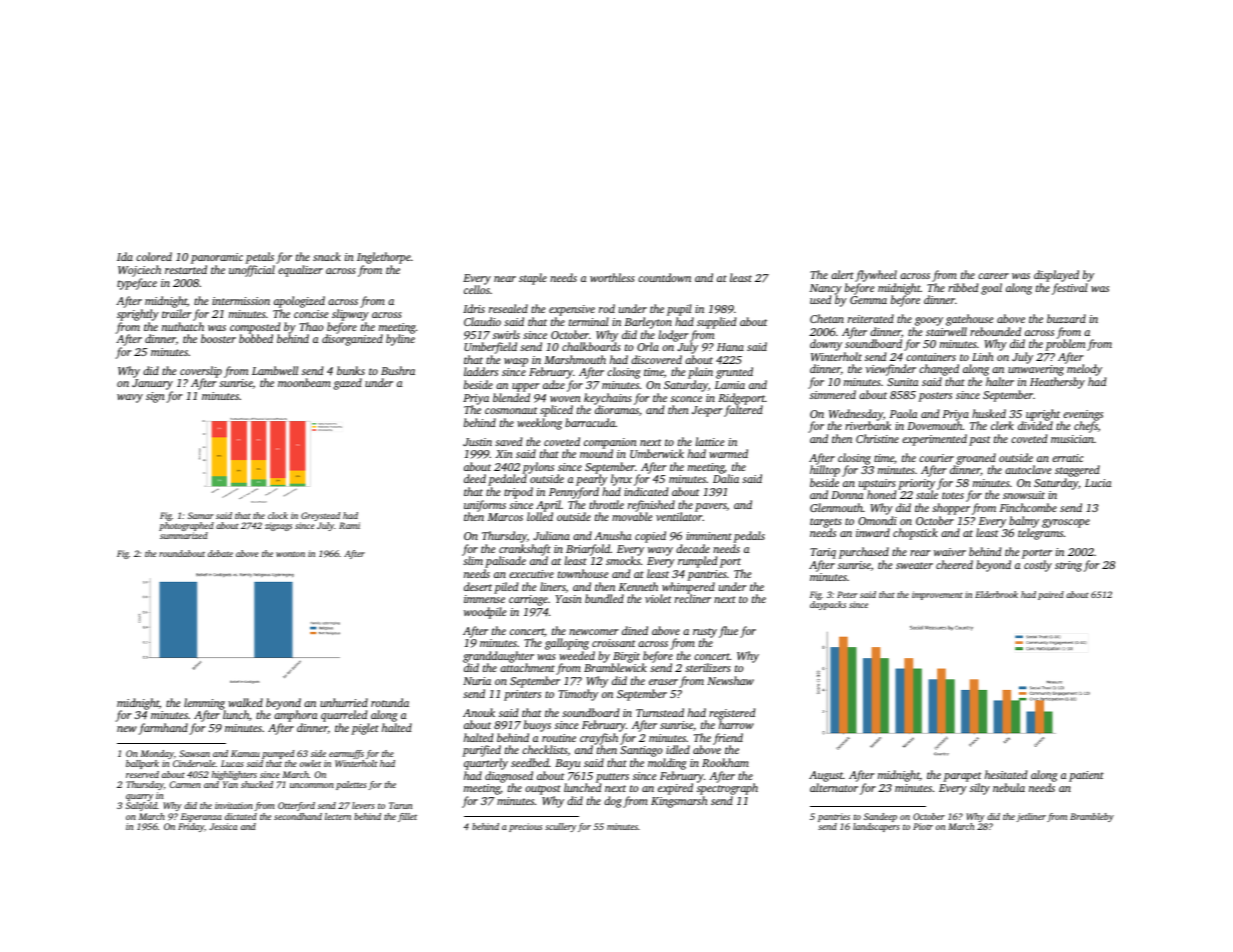 This document has height=952, width=1233. Describe the element at coordinates (177, 313) in the document. I see `trailer` at that location.
